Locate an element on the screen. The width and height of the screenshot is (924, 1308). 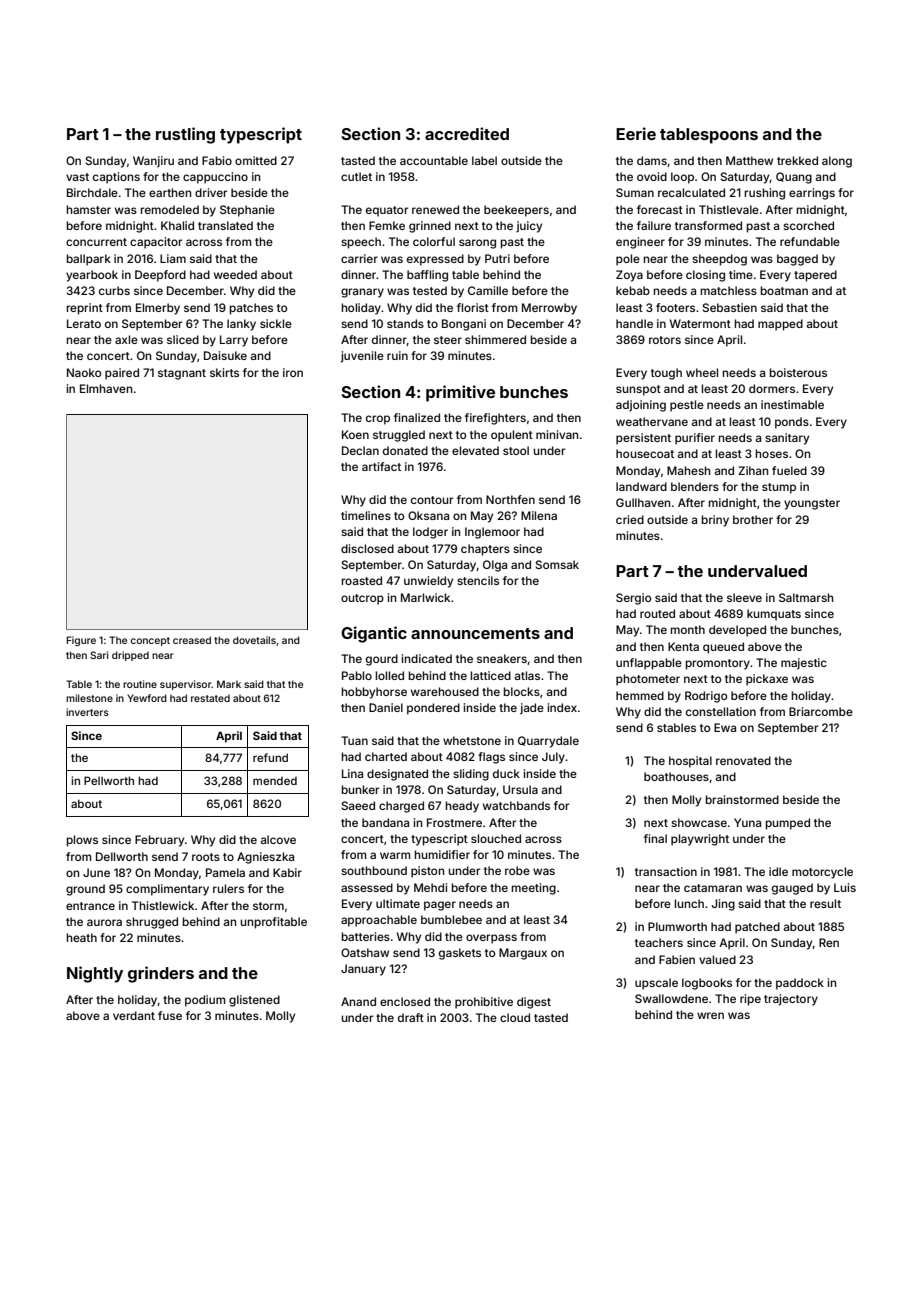
Mahesh is located at coordinates (688, 470).
